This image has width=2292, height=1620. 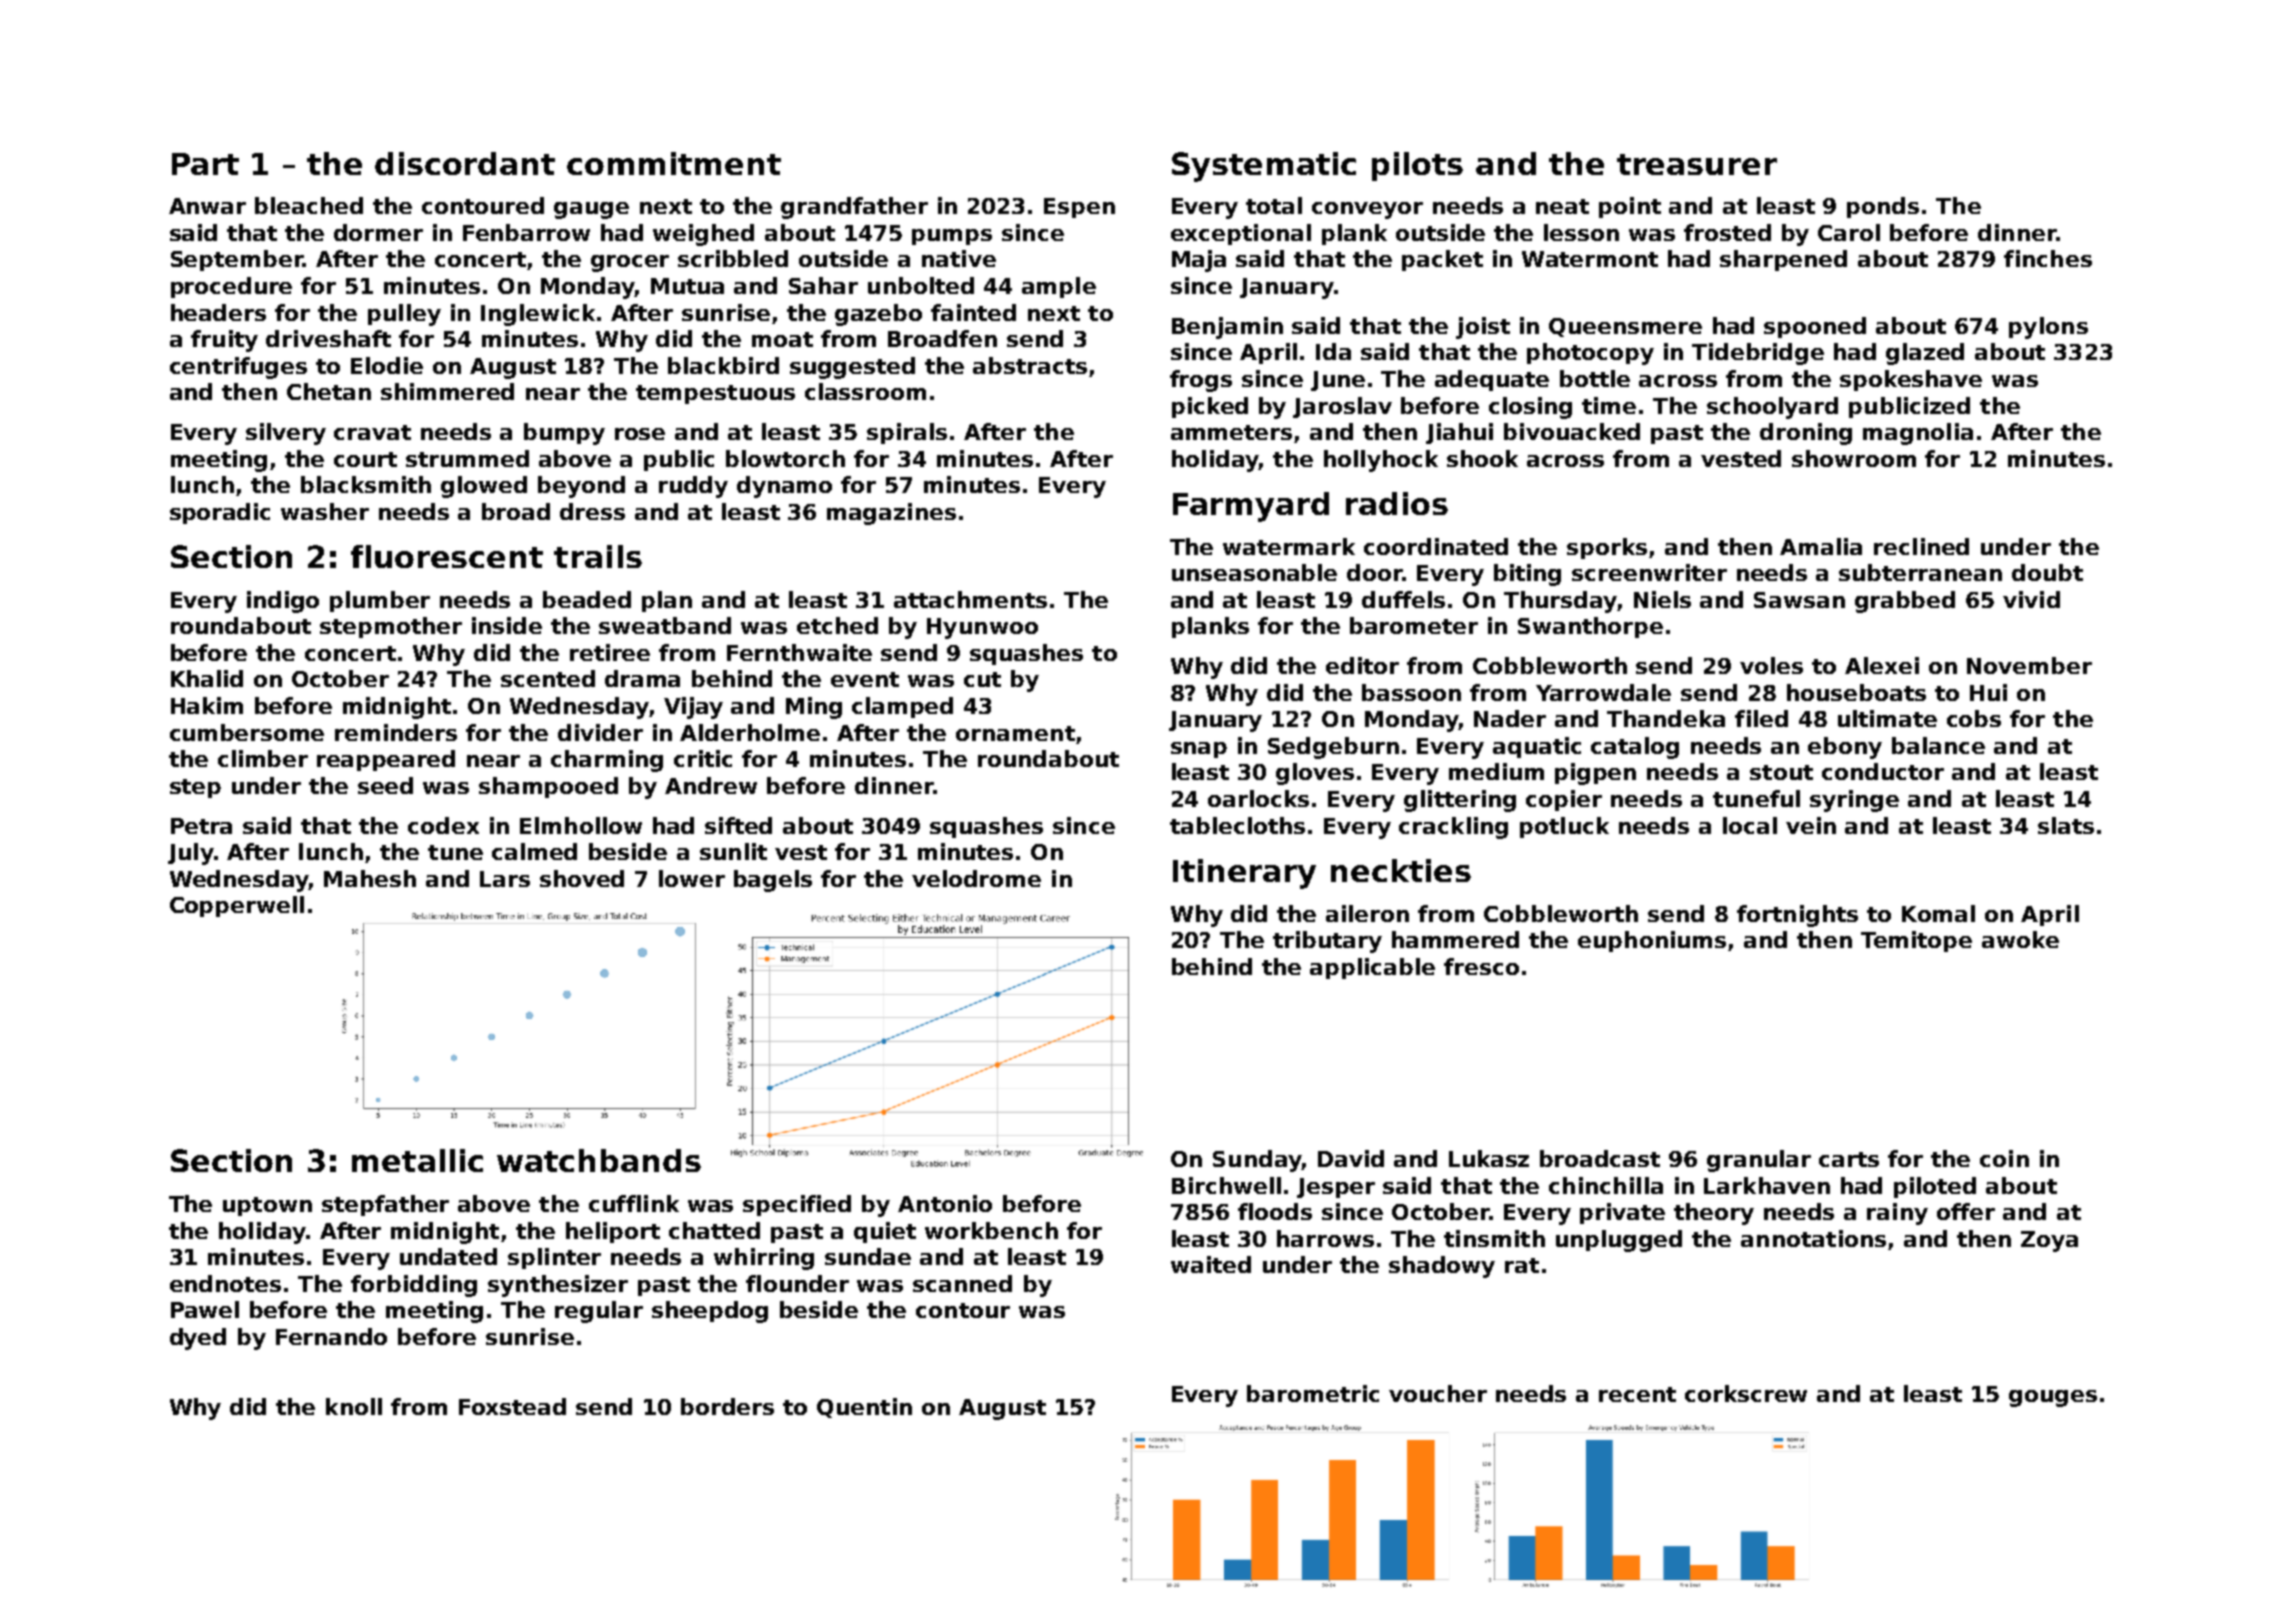 I want to click on treasurer, so click(x=1697, y=164).
